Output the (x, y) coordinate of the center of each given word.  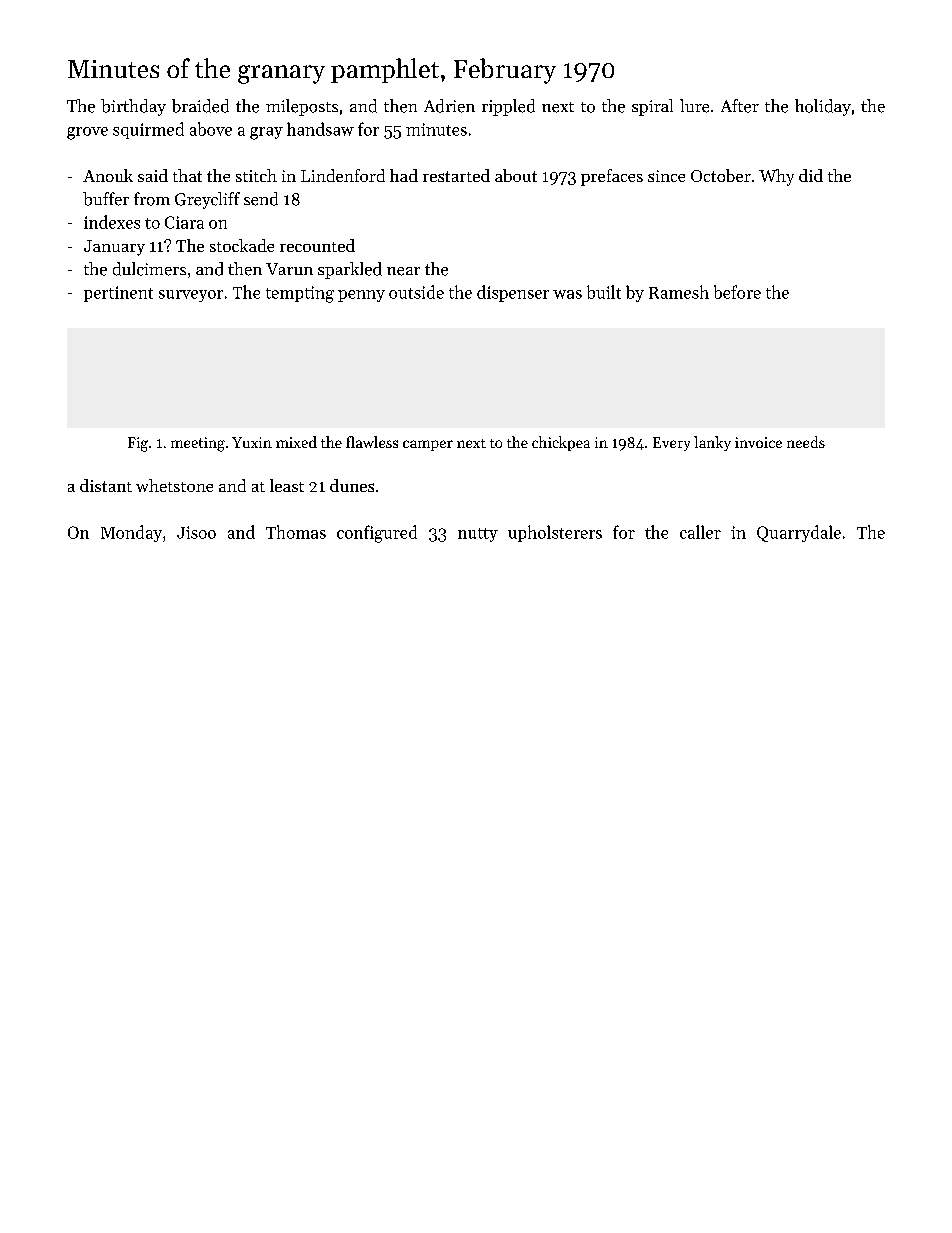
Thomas (296, 532)
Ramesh (679, 292)
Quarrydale (799, 533)
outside (416, 292)
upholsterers (555, 533)
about (516, 175)
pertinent (118, 294)
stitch (256, 175)
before (737, 292)
